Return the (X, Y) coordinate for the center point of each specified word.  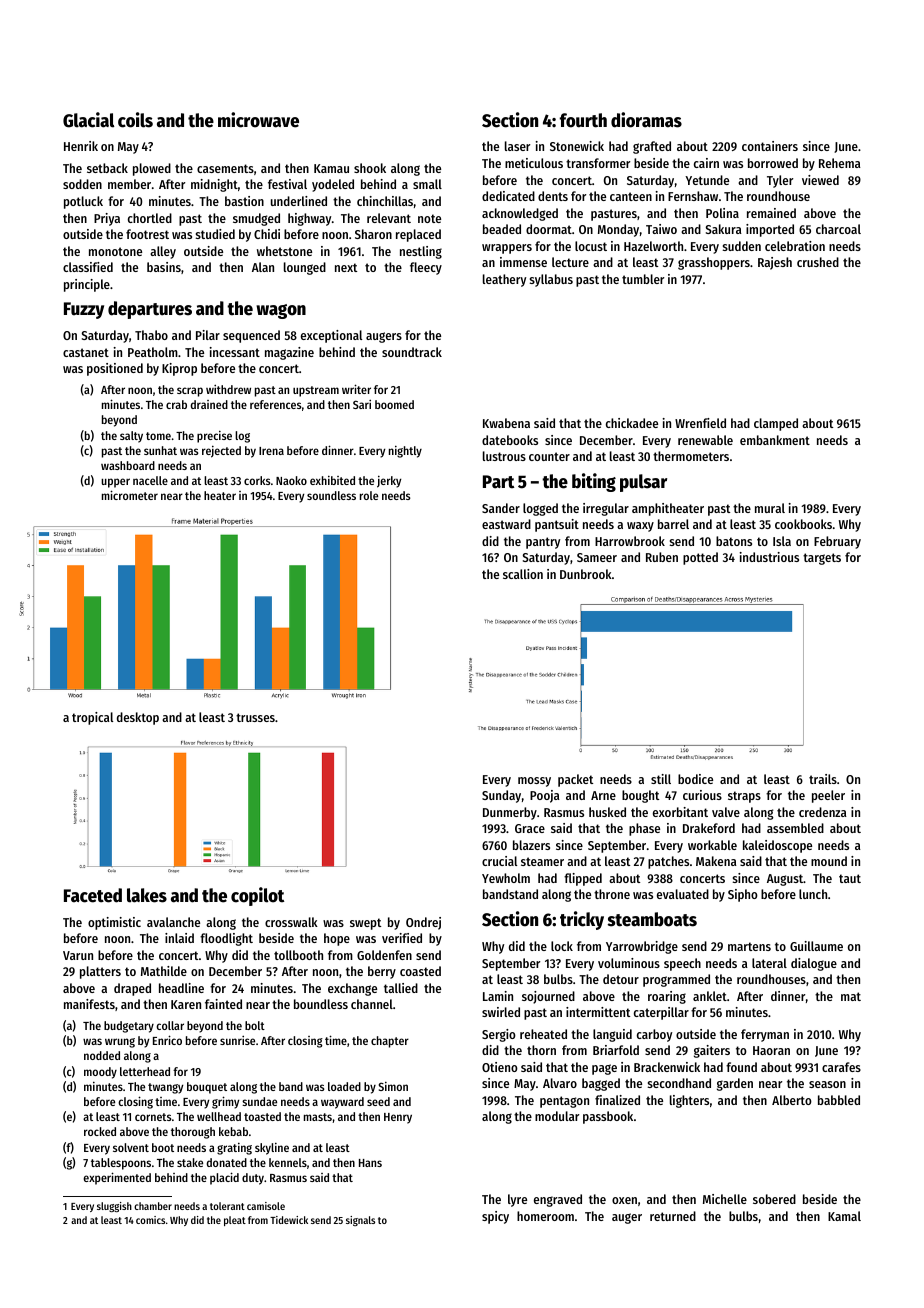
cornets (153, 1117)
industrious (769, 557)
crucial (499, 861)
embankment (775, 440)
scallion (523, 574)
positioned (115, 369)
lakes (147, 895)
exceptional (331, 336)
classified (88, 267)
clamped (776, 424)
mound (829, 861)
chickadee (632, 423)
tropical (92, 718)
